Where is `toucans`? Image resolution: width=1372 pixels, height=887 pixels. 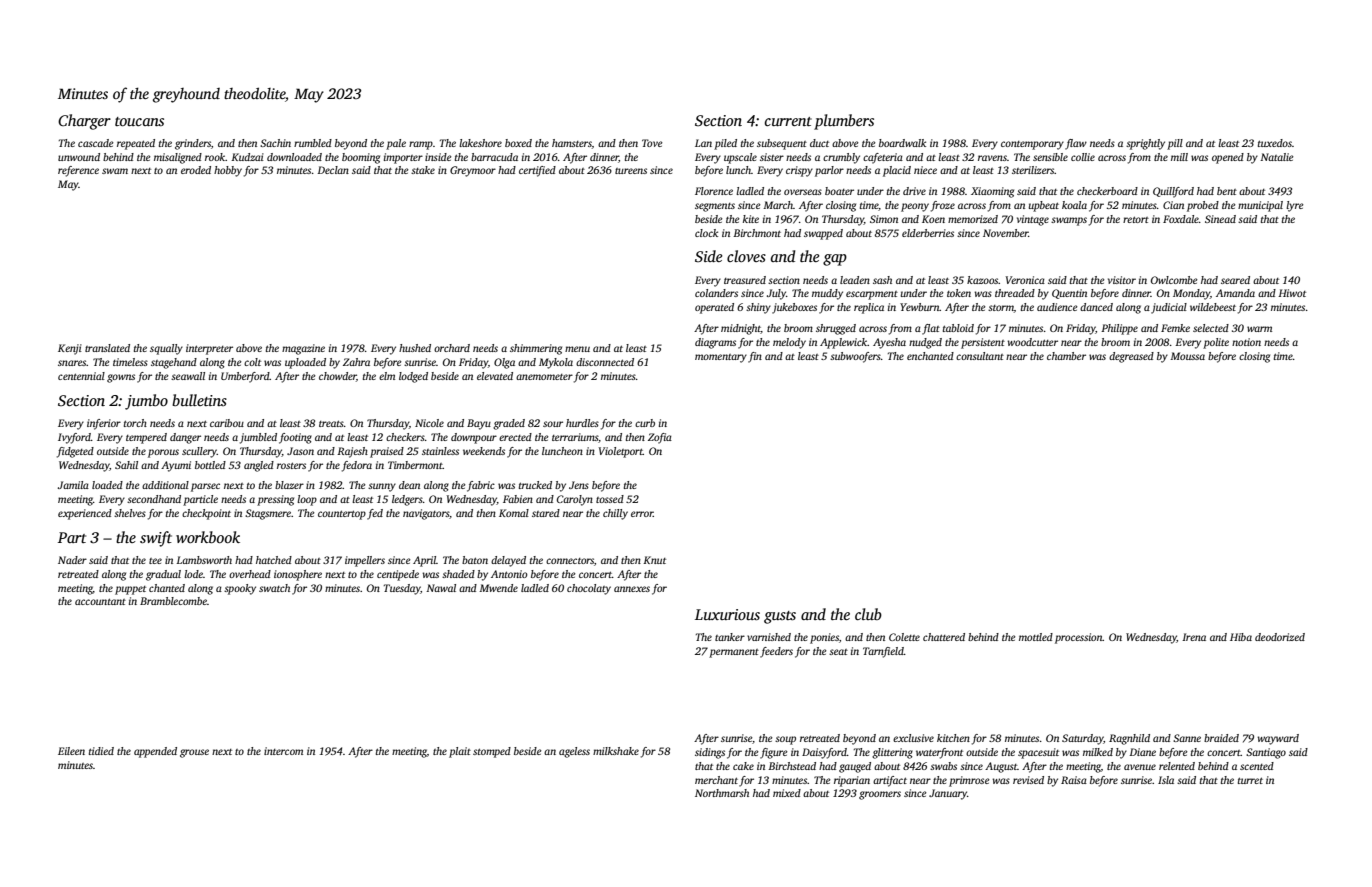 toucans is located at coordinates (139, 121).
